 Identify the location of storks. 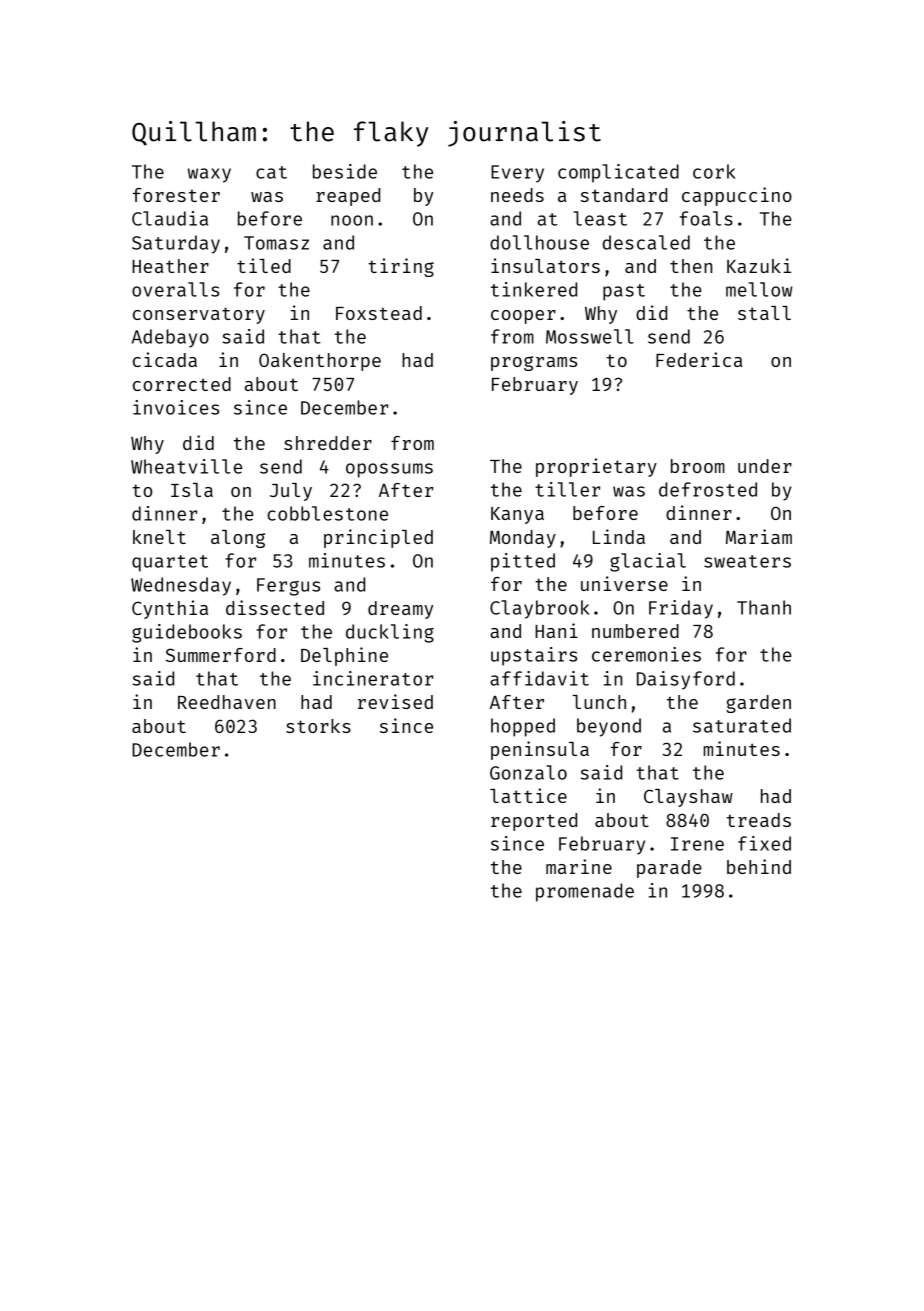
(318, 726).
